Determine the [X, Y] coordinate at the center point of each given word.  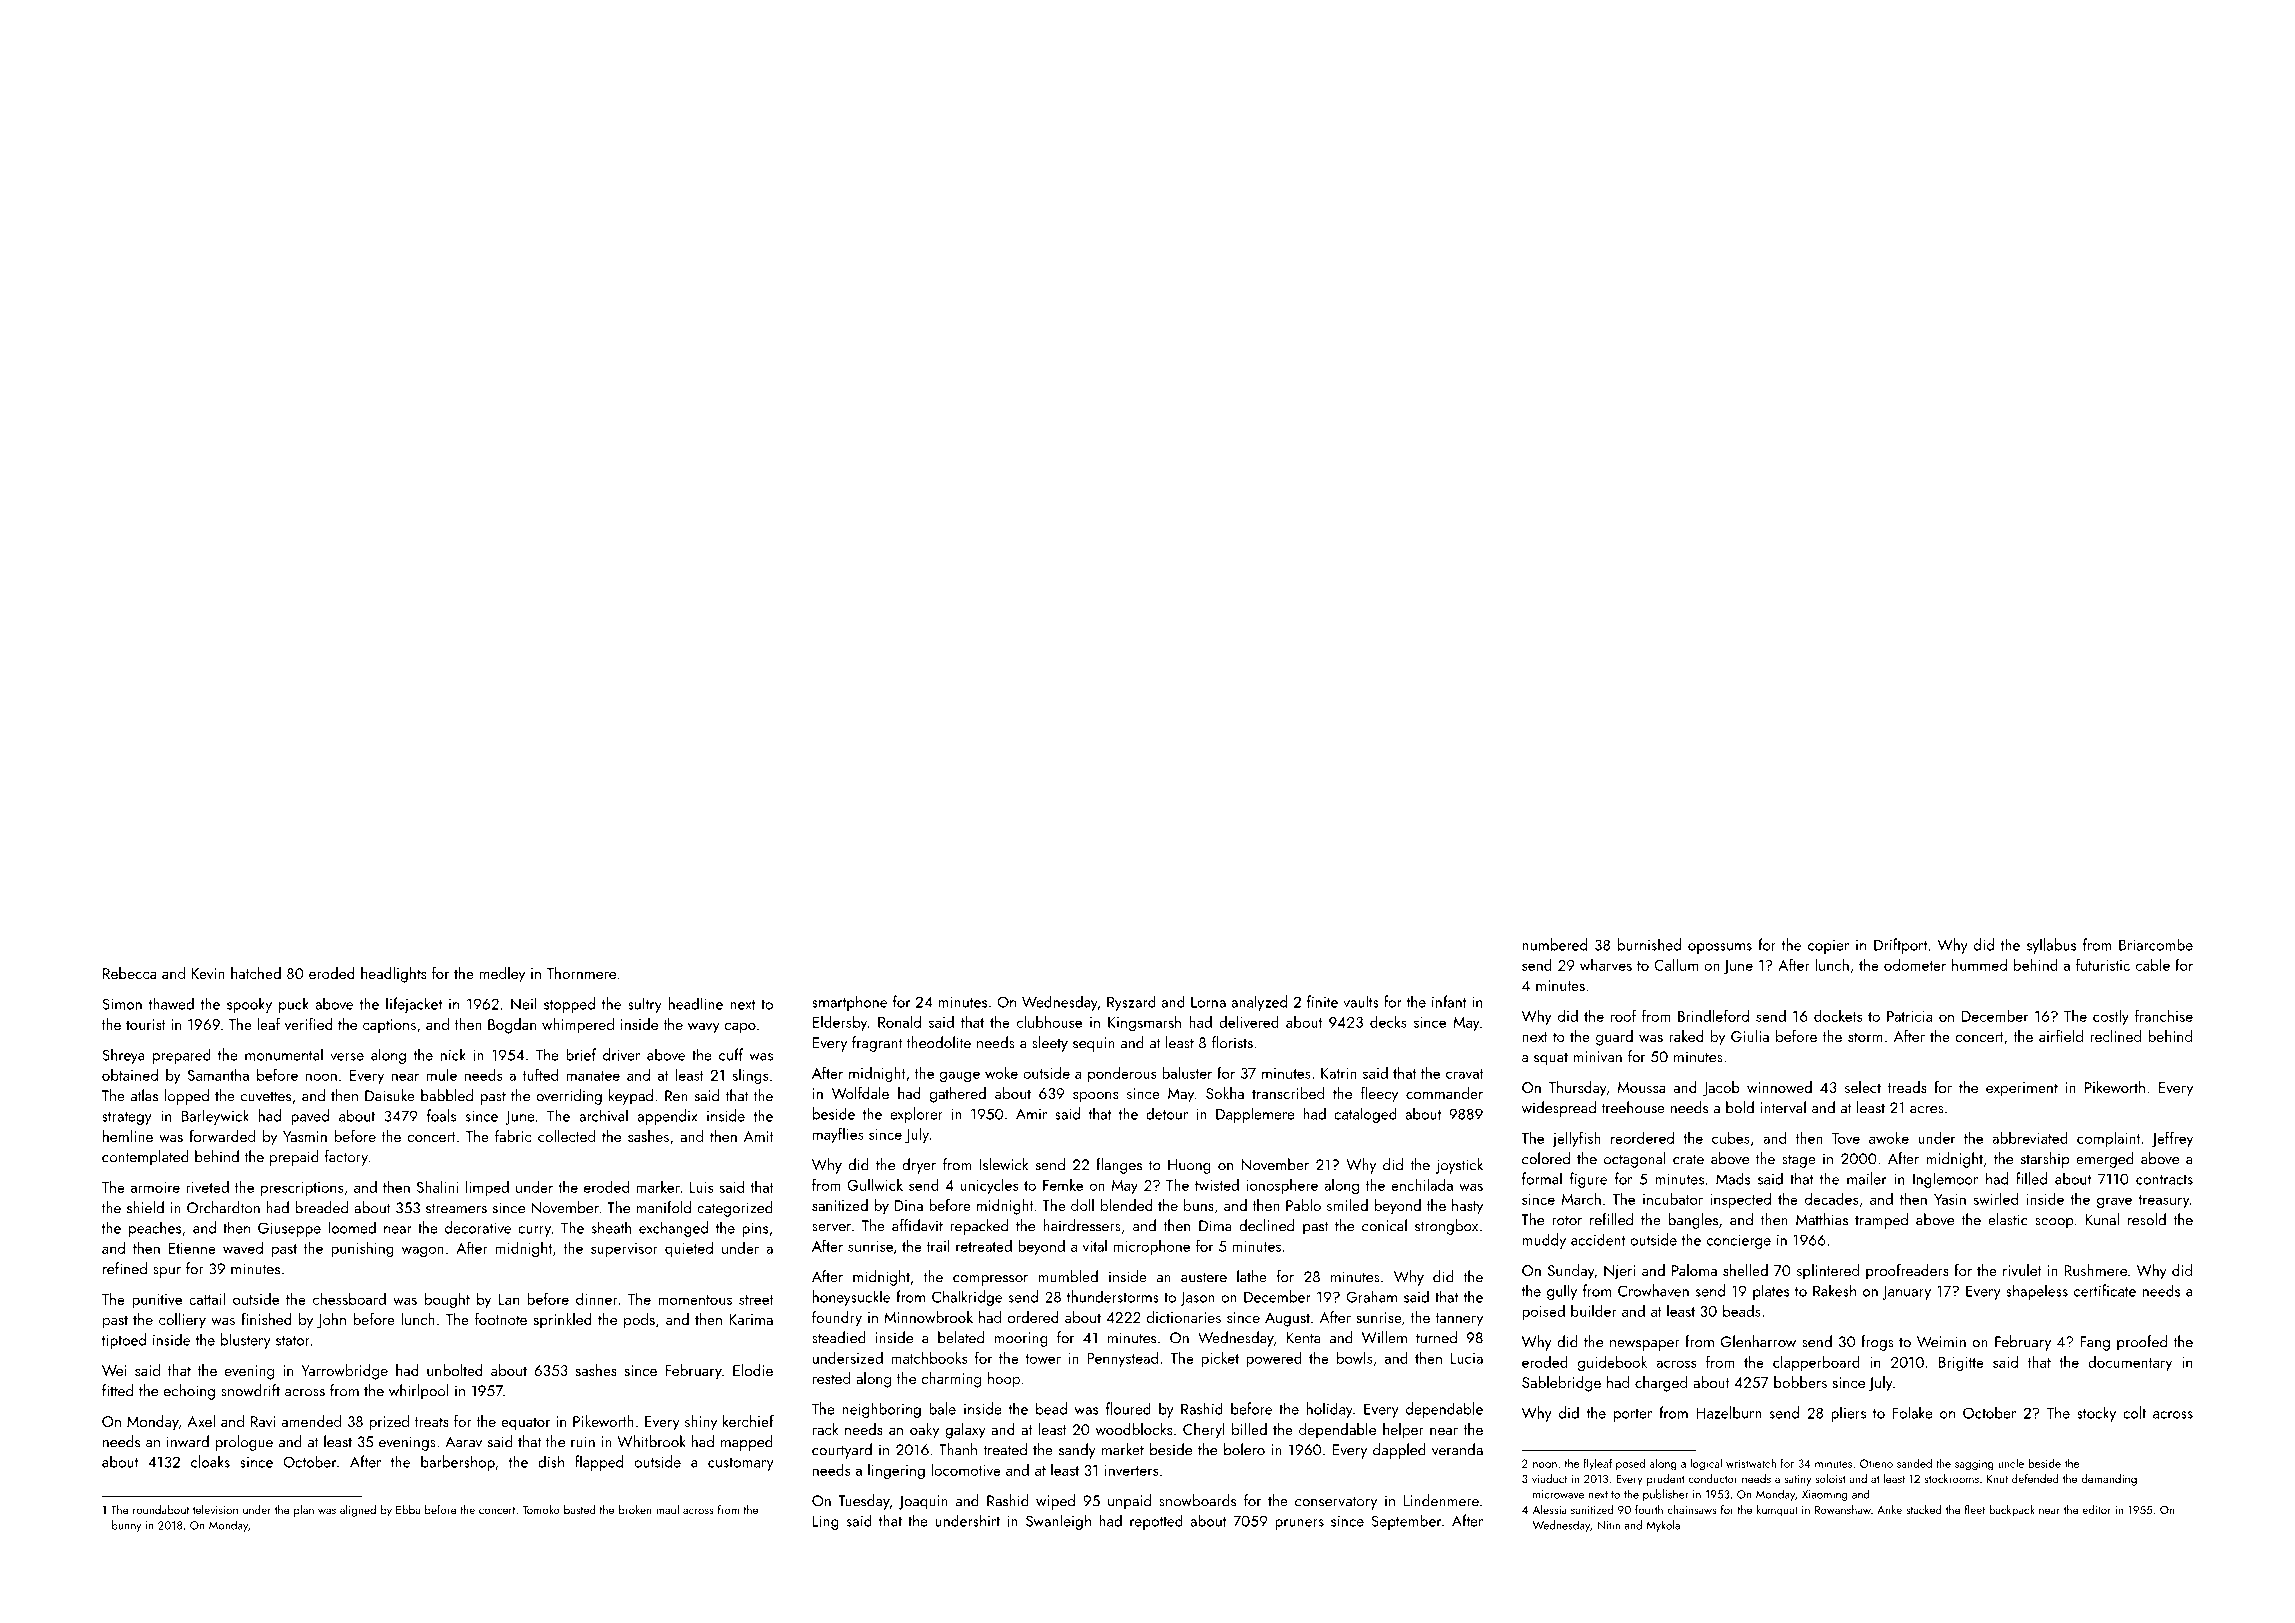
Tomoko [541, 1509]
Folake [1913, 1412]
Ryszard [1131, 1003]
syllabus [2051, 946]
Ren [676, 1096]
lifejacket [414, 1005]
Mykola [1663, 1526]
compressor [990, 1280]
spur [167, 1272]
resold [2147, 1219]
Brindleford [1713, 1015]
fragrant [877, 1044]
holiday [1330, 1410]
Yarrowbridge [344, 1372]
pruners [1299, 1524]
